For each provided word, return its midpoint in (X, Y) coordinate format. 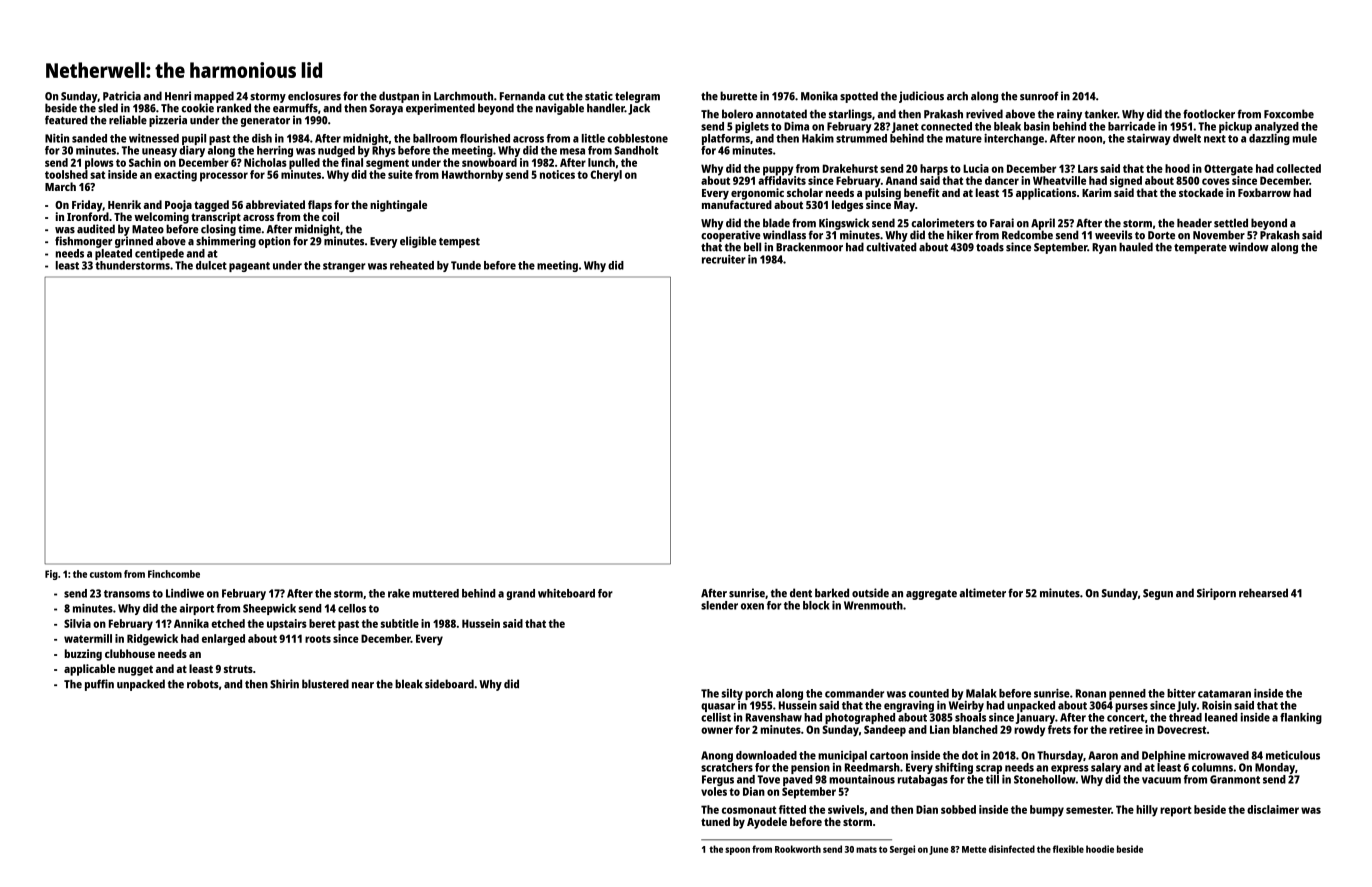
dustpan (399, 97)
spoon (737, 851)
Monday (1275, 768)
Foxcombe (1289, 114)
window (1249, 247)
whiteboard (566, 593)
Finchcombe (174, 574)
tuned (715, 821)
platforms (726, 139)
